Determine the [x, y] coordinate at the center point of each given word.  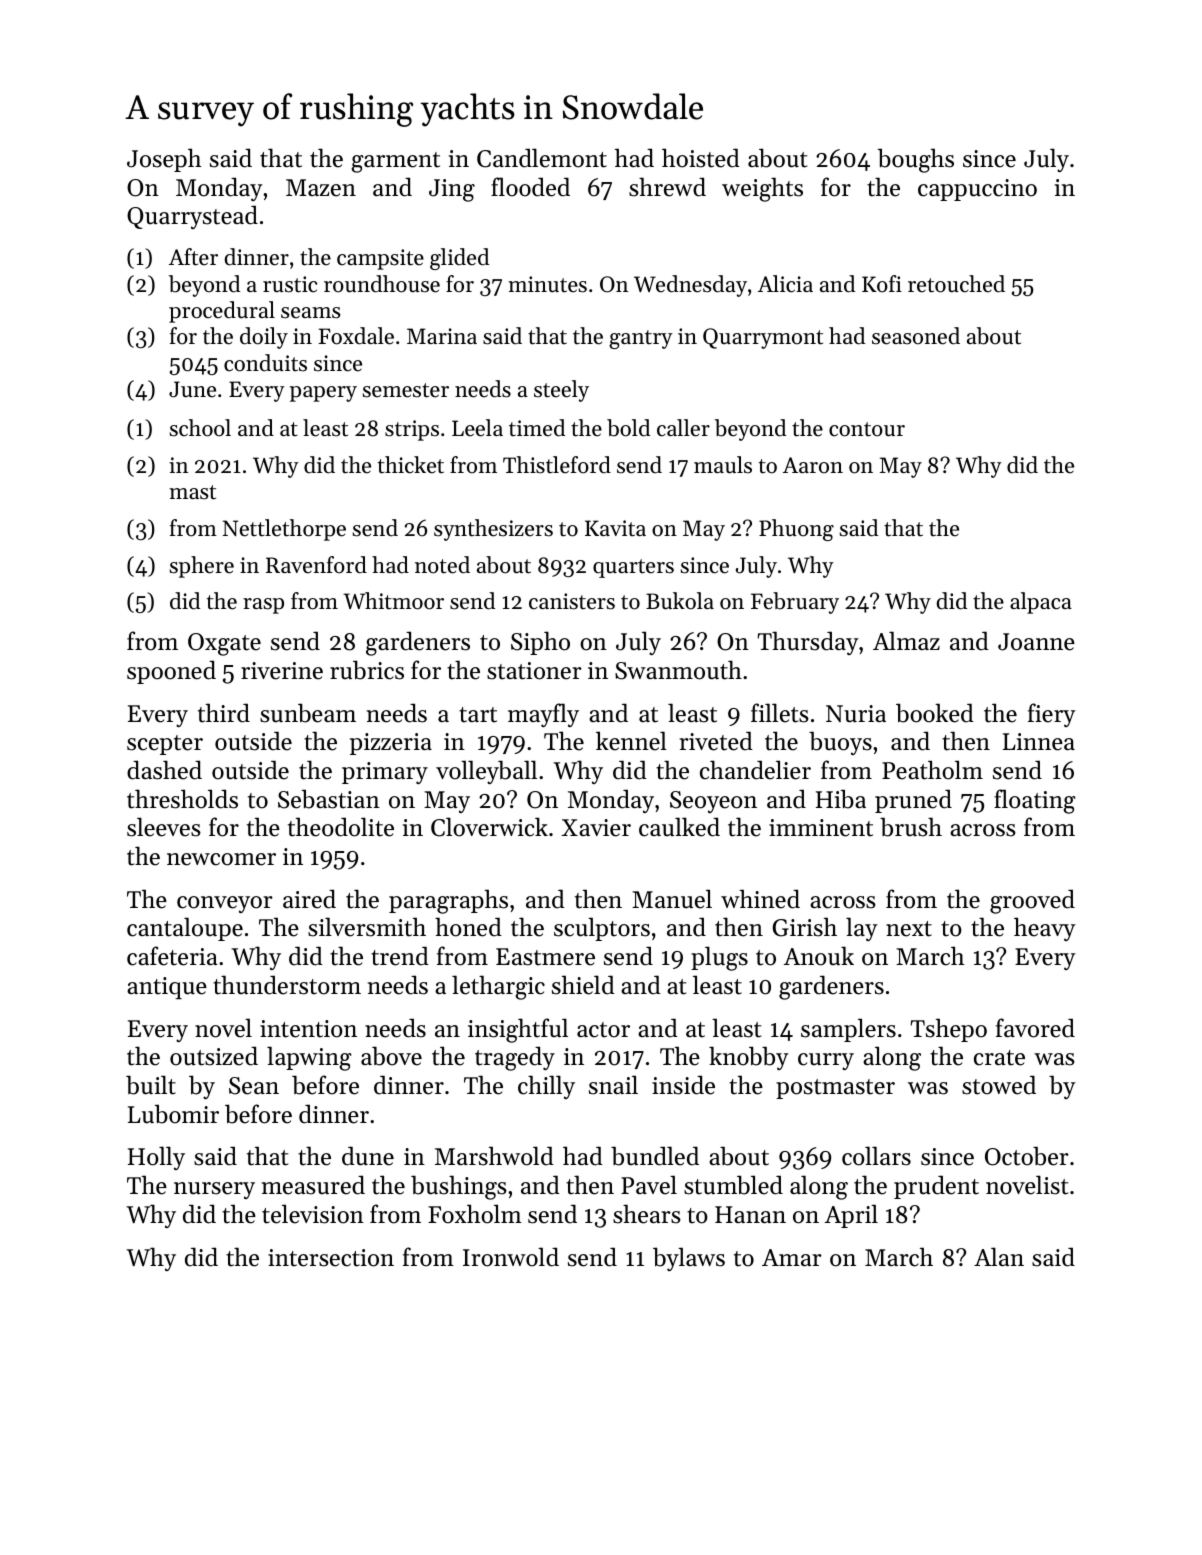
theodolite [341, 827]
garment [395, 162]
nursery [214, 1190]
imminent [821, 828]
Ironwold [511, 1257]
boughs [916, 160]
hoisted [701, 158]
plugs [719, 958]
